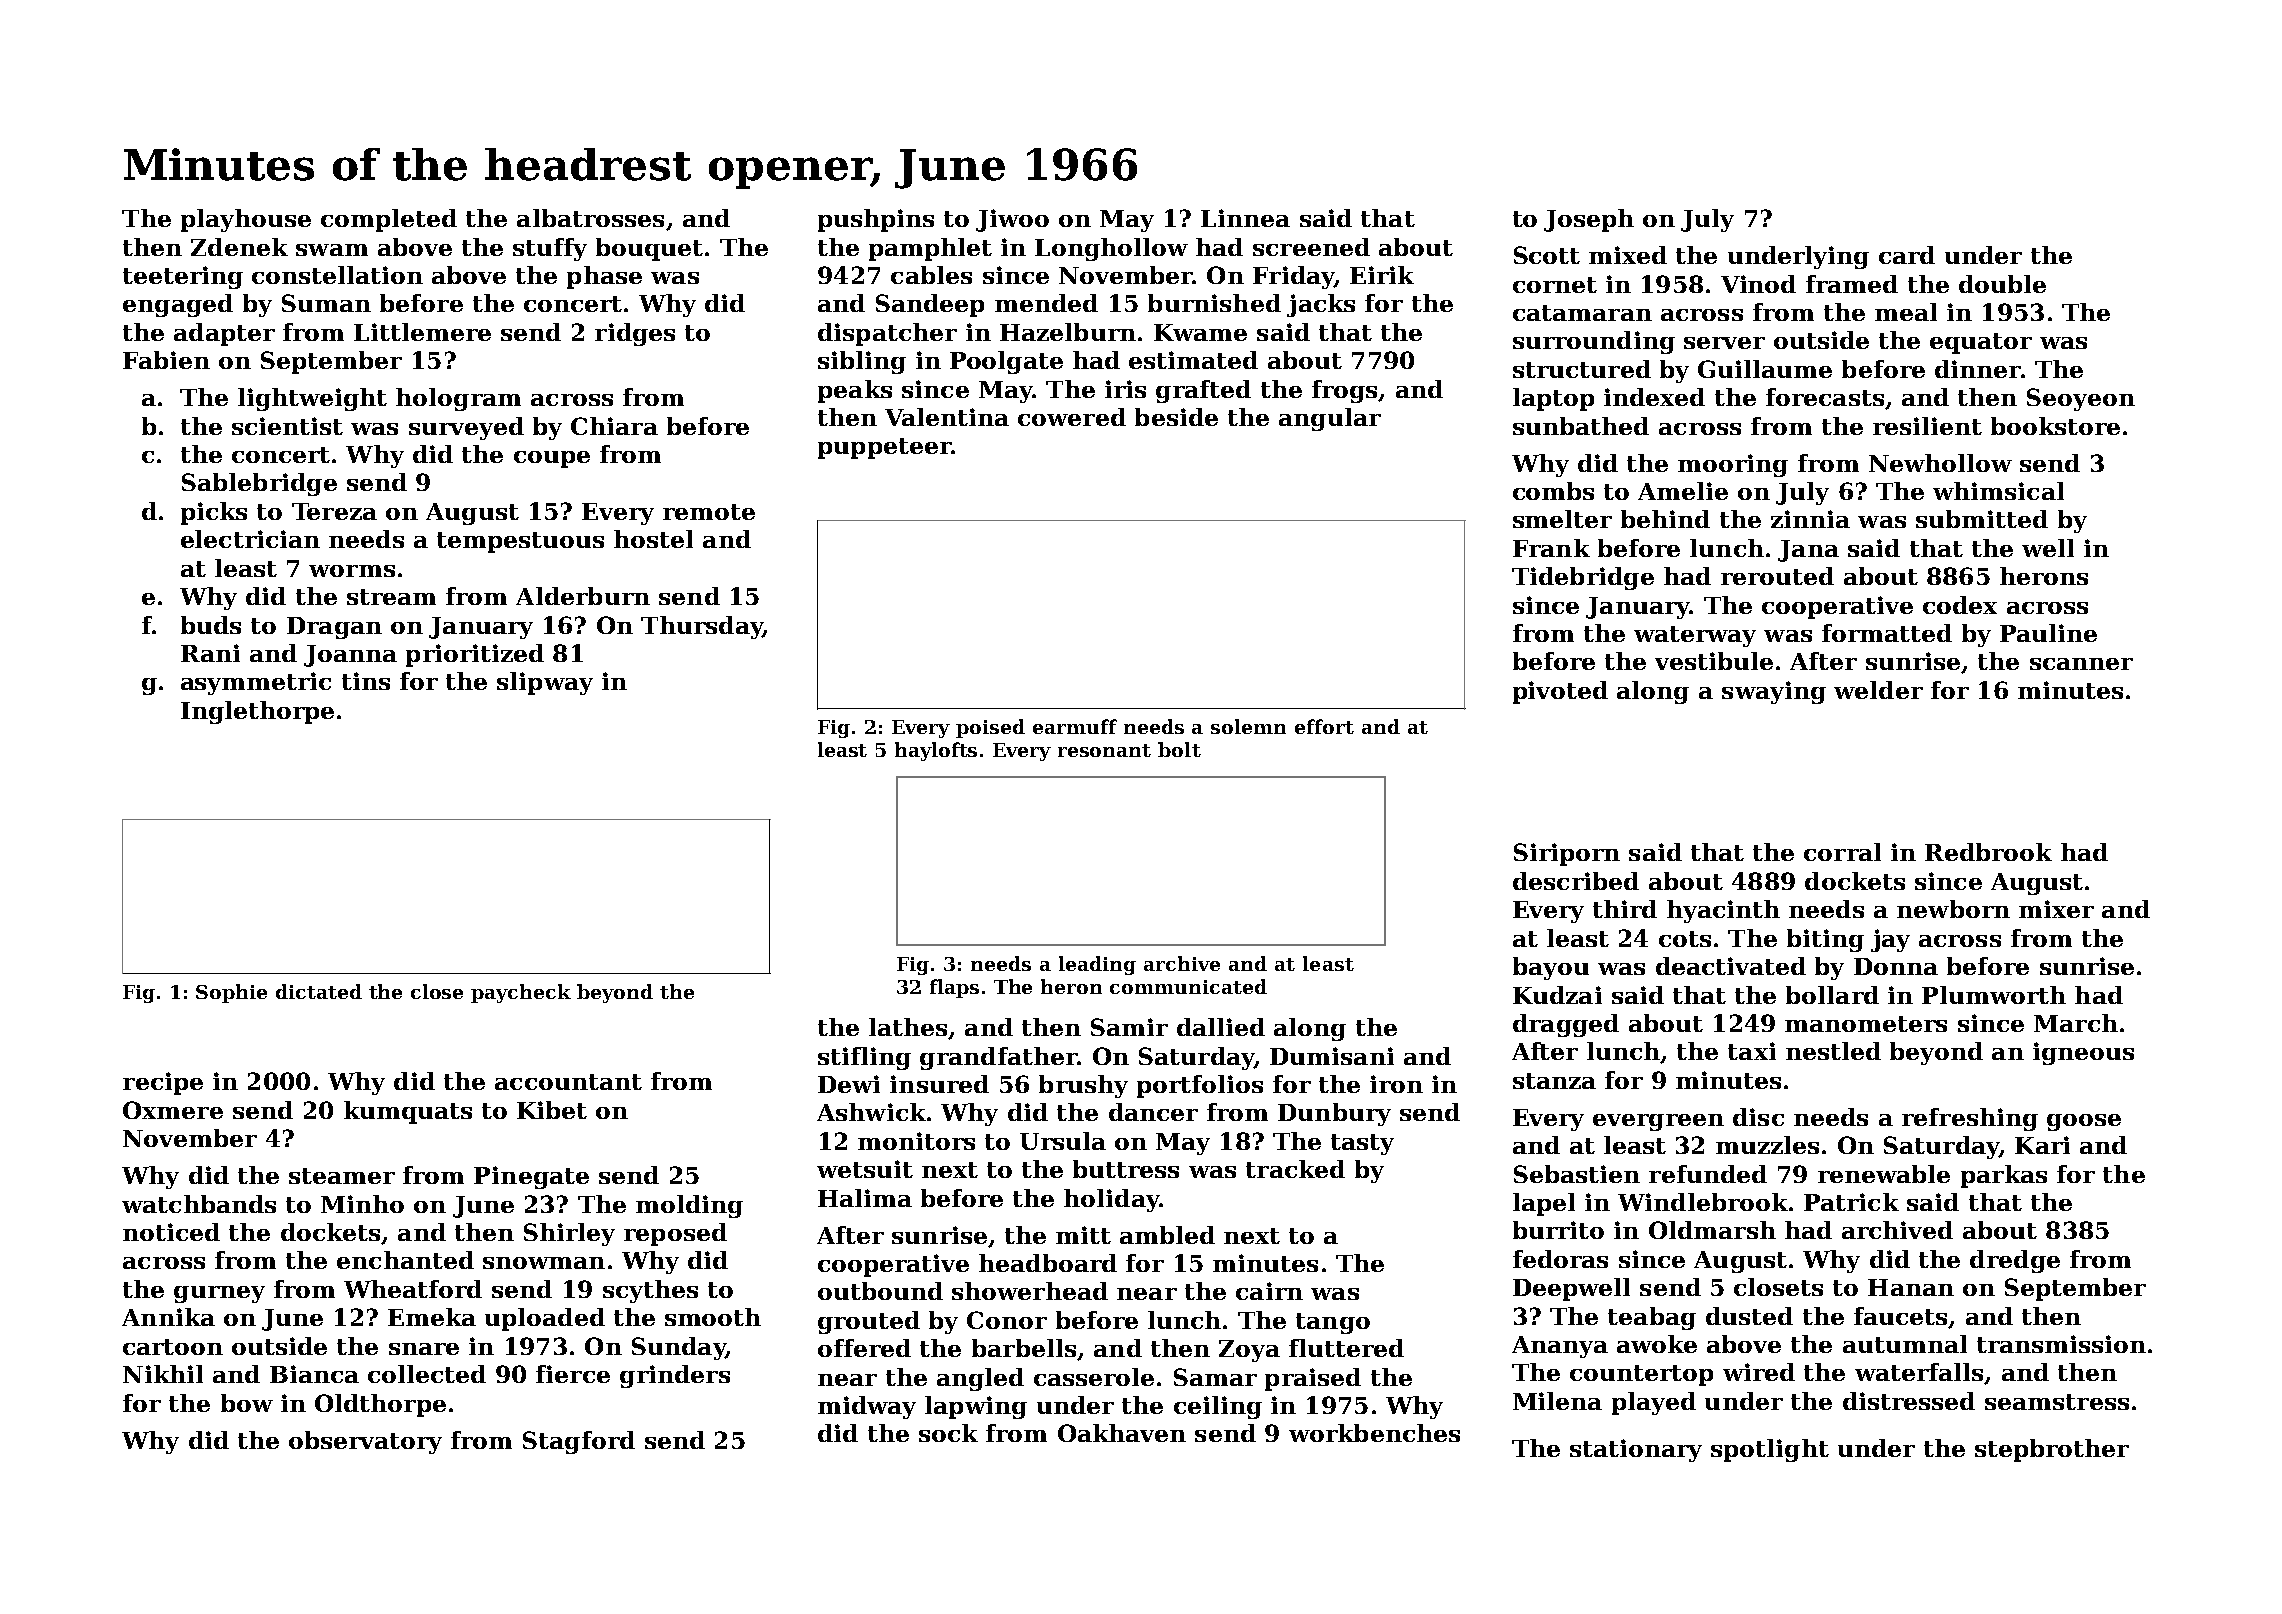 Image resolution: width=2282 pixels, height=1614 pixels. I want to click on Redbrook, so click(1988, 852).
